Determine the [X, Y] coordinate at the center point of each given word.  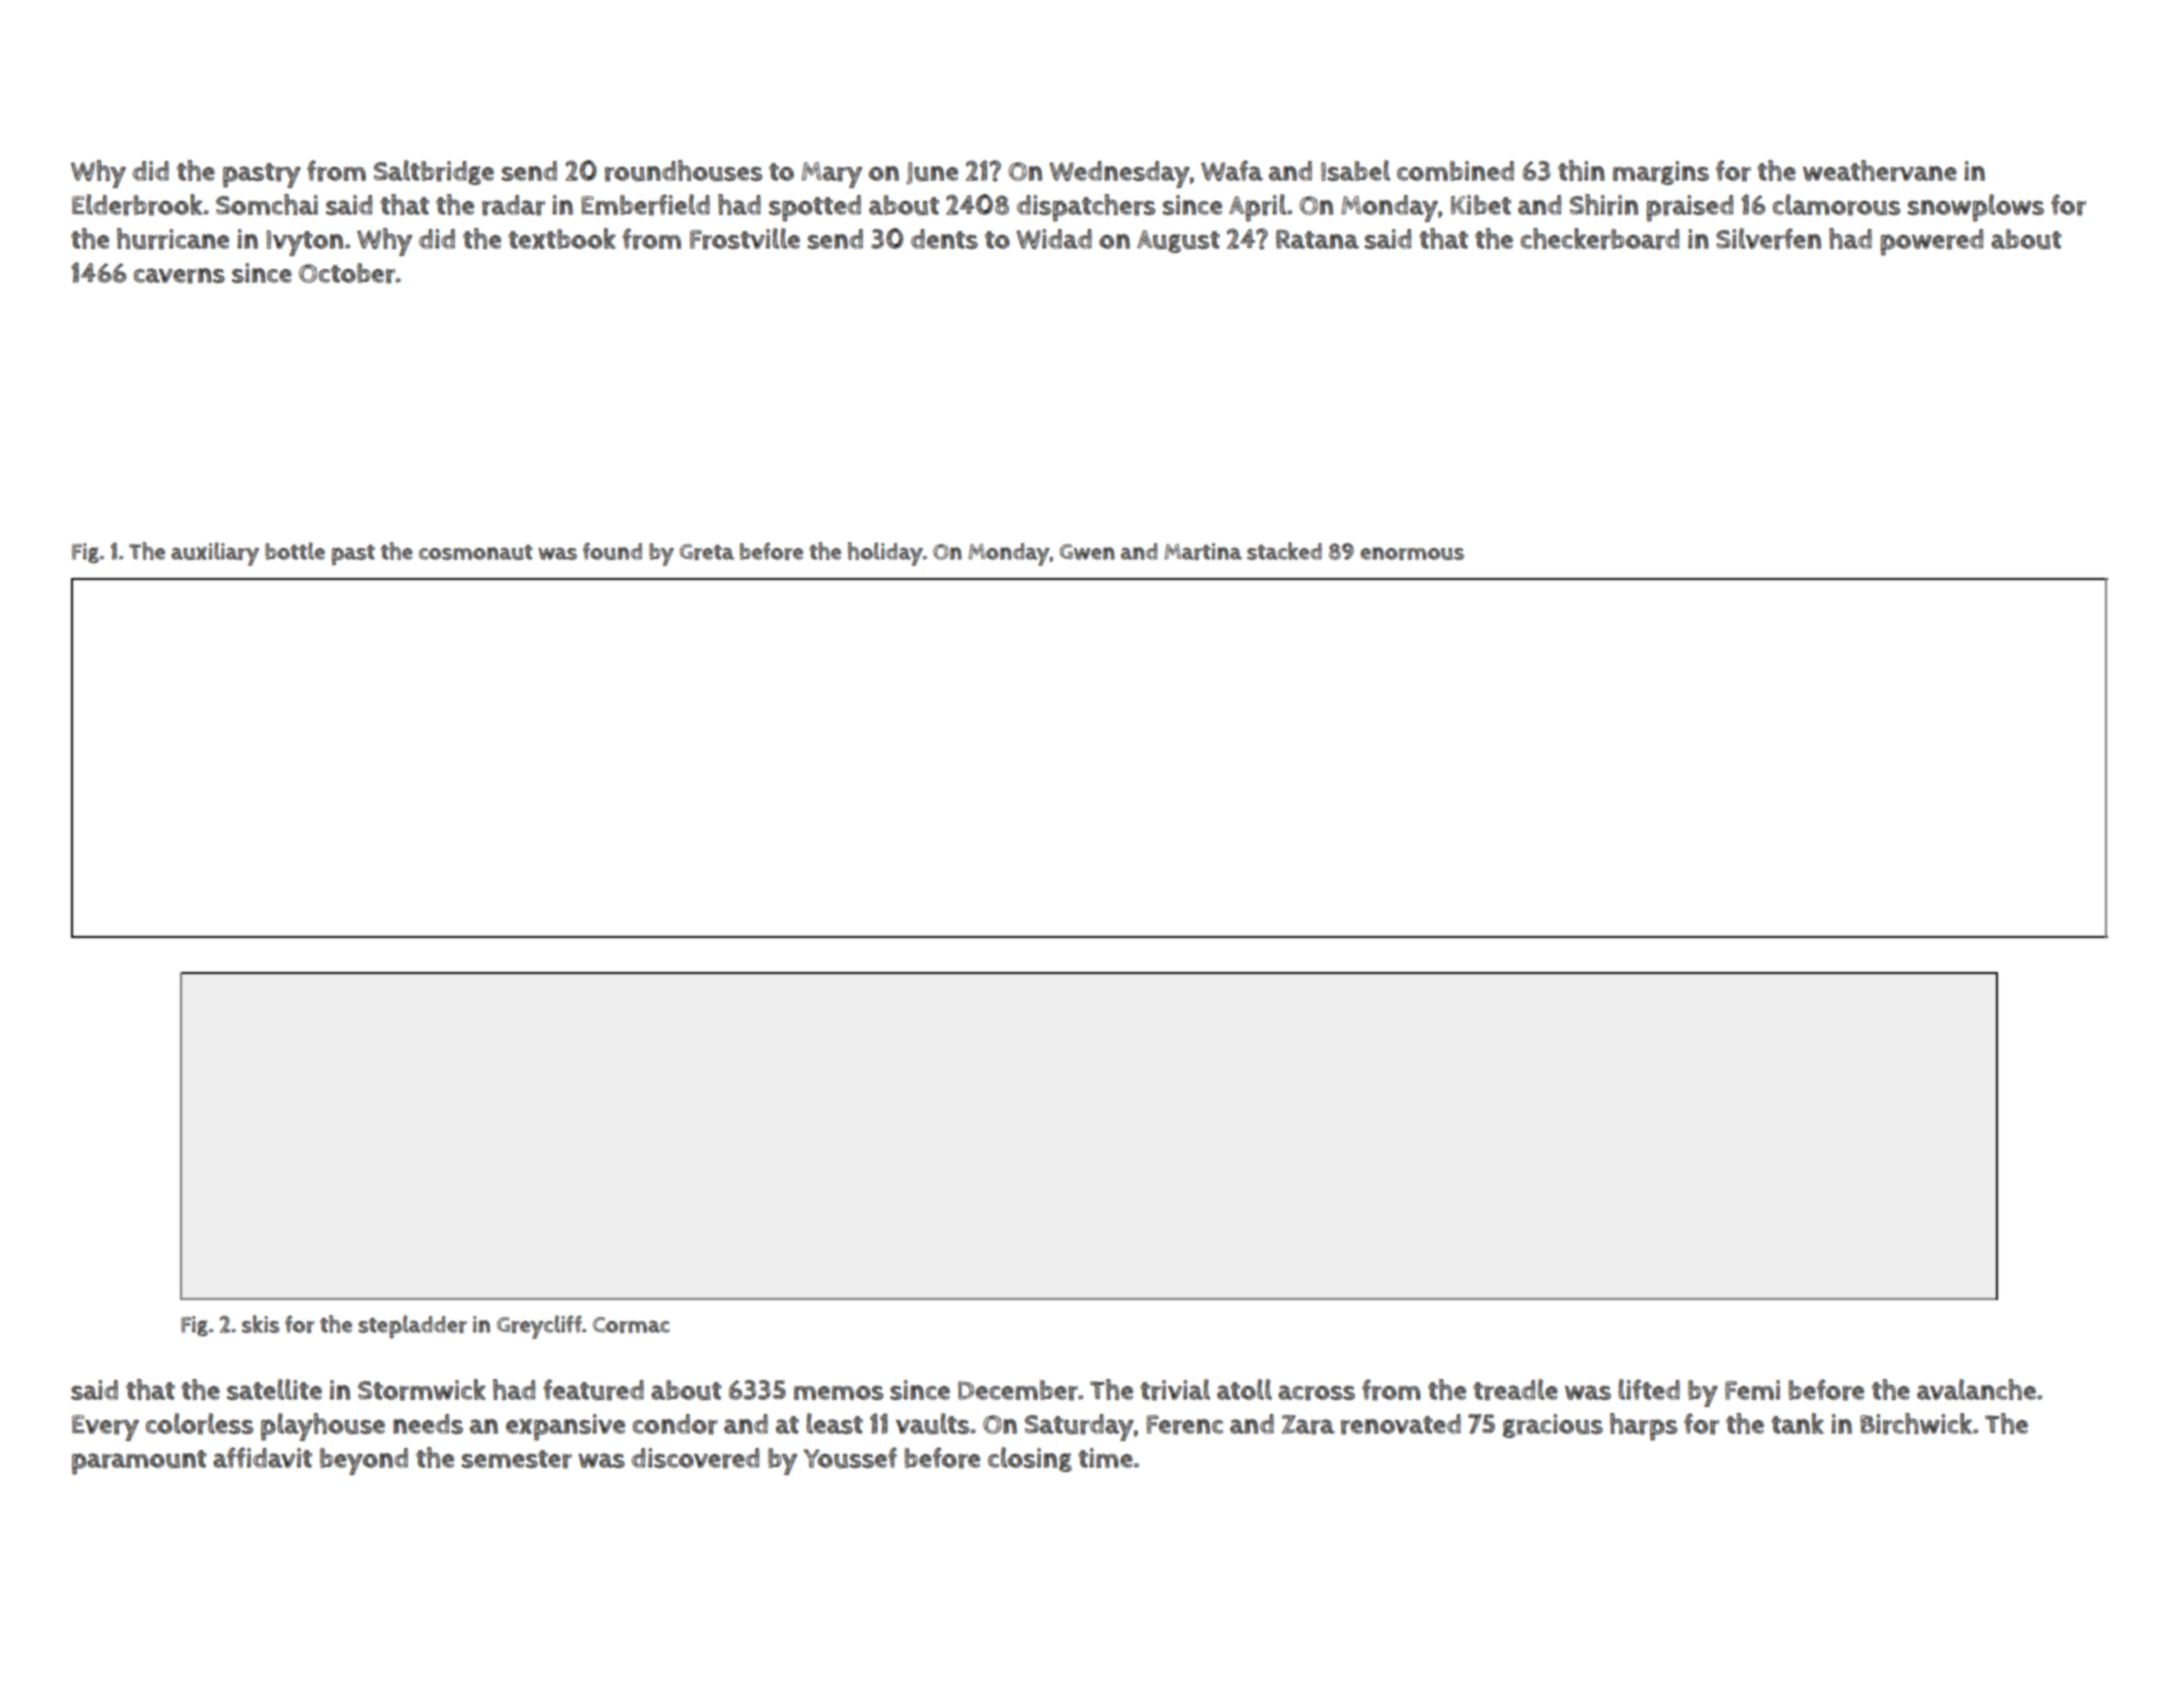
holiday [885, 554]
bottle [295, 551]
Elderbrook [137, 205]
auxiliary [215, 554]
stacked [1284, 551]
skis [261, 1324]
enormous [1412, 553]
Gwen [1087, 552]
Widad [1054, 239]
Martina [1203, 551]
